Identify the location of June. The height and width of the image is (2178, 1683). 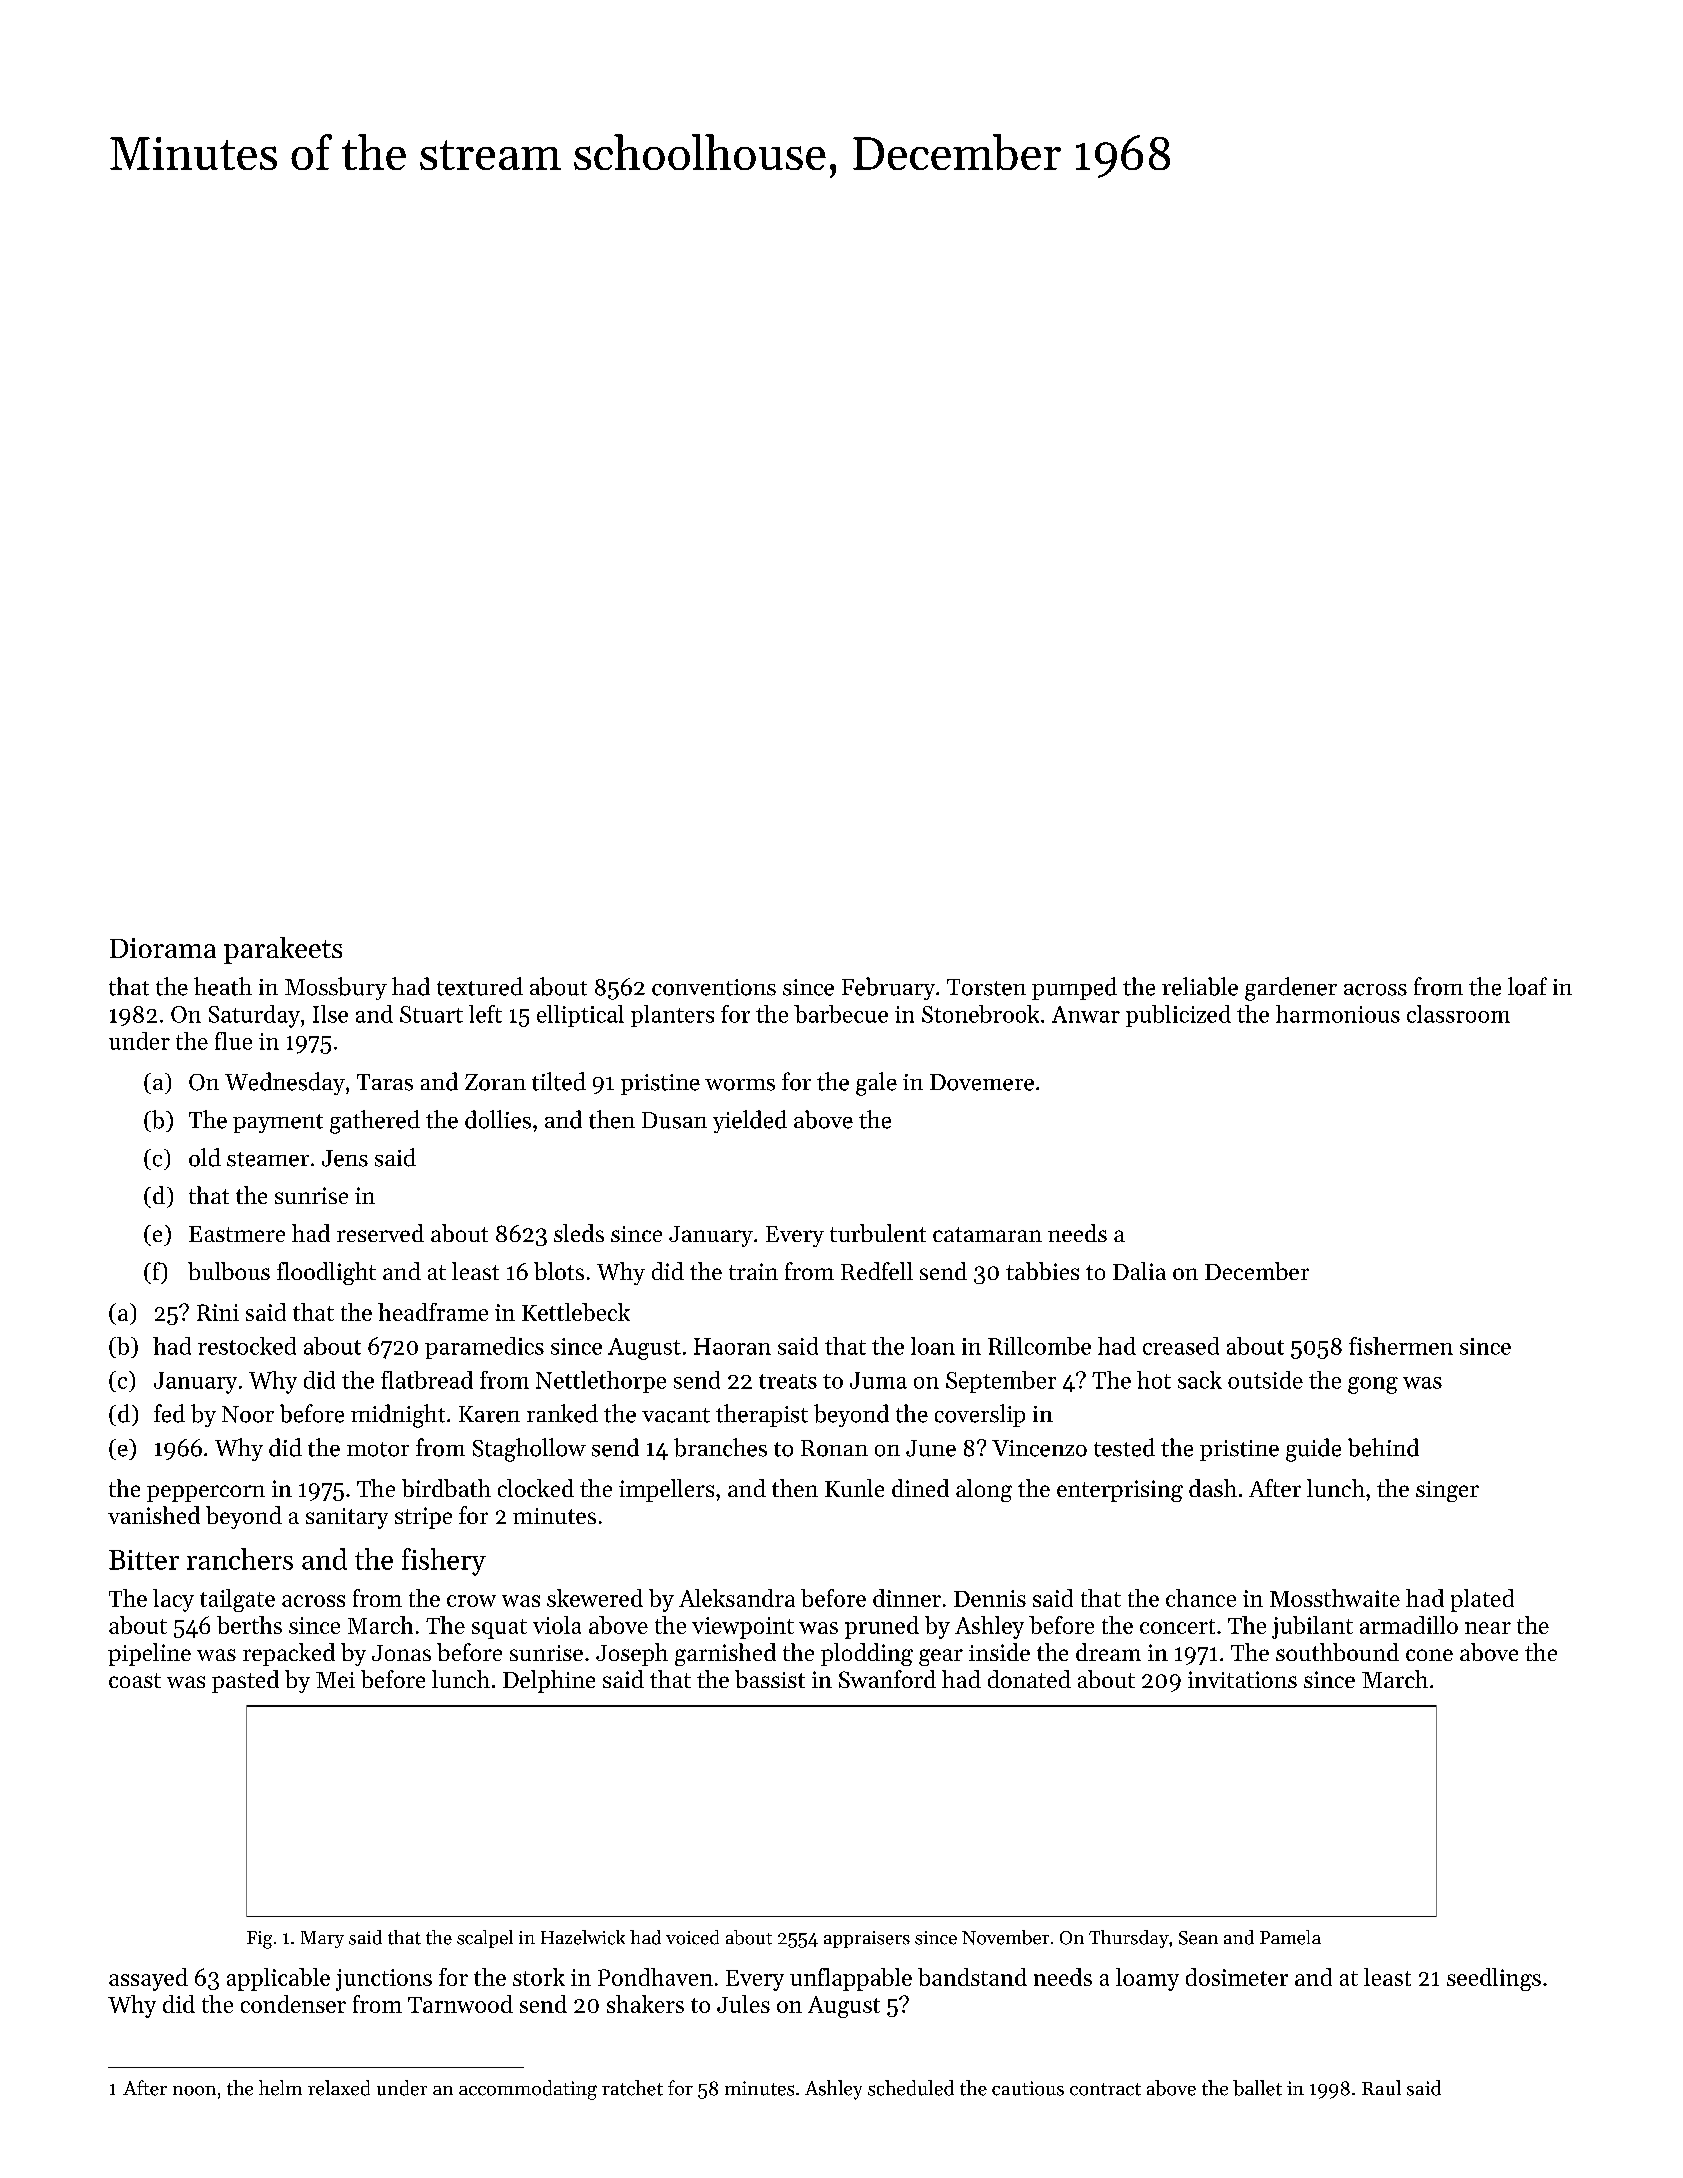
(931, 1448).
